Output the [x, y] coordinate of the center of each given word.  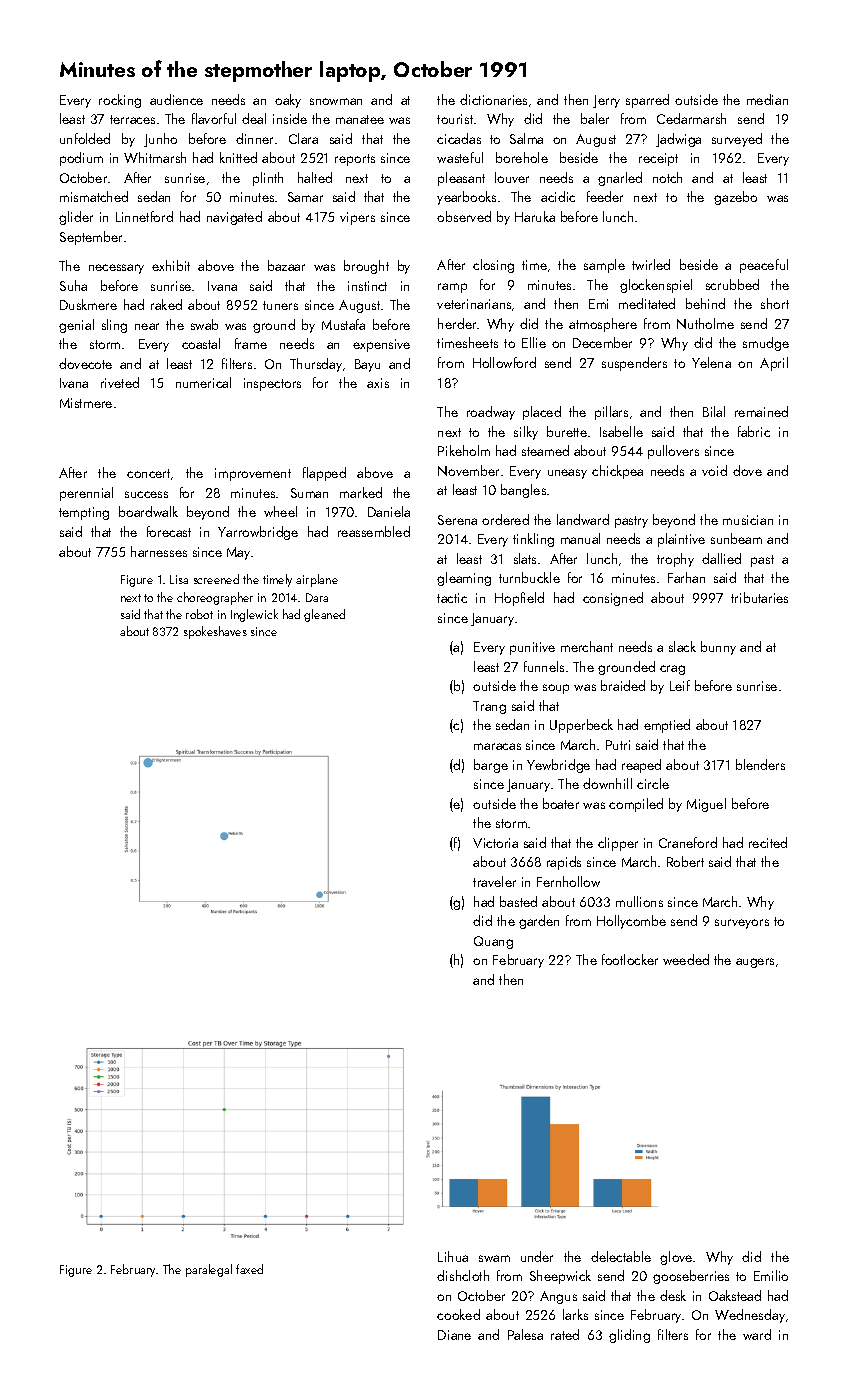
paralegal [209, 1270]
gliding [629, 1336]
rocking [120, 101]
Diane [454, 1335]
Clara [303, 138]
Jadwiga [678, 140]
